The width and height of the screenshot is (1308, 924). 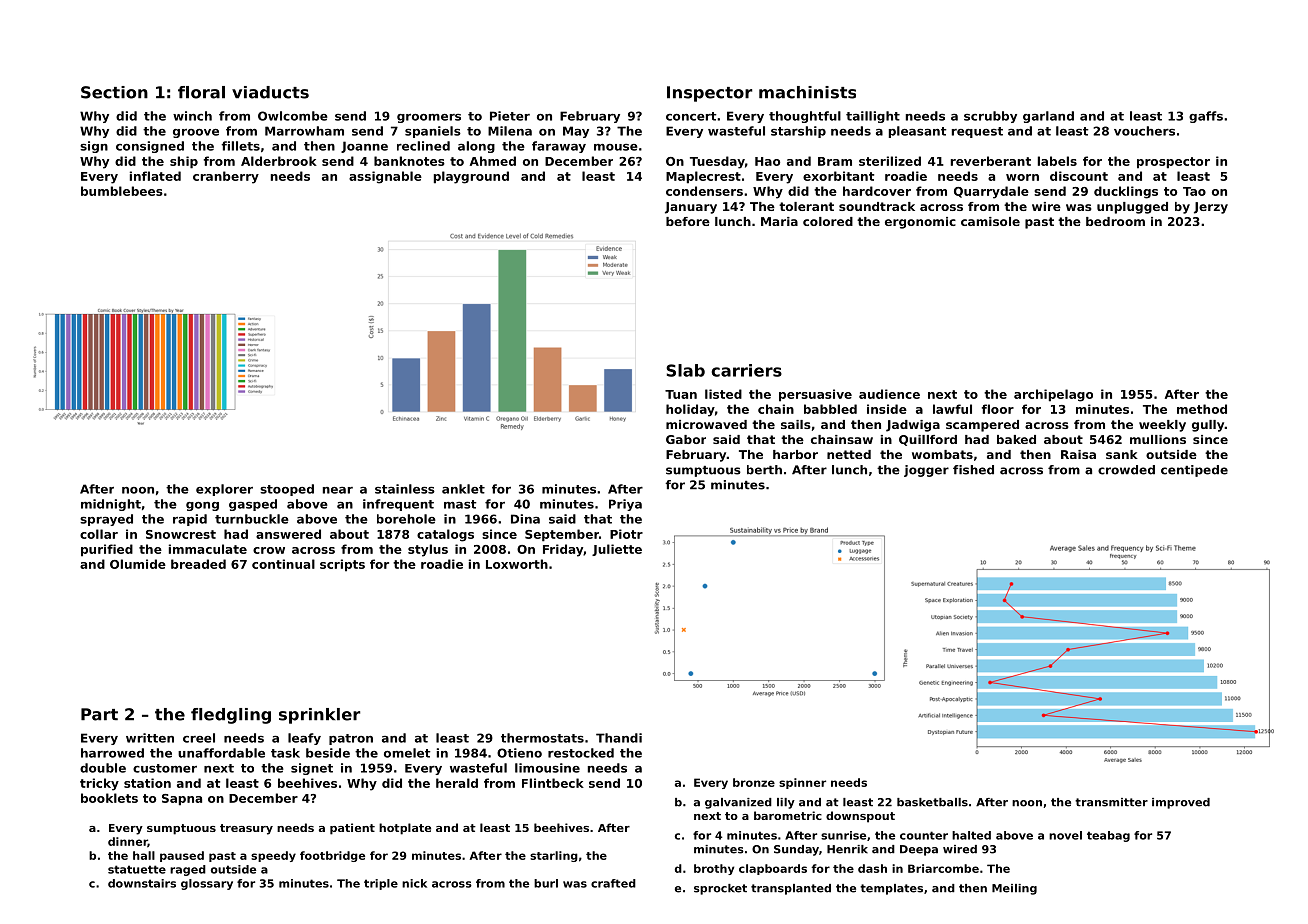 What do you see at coordinates (182, 800) in the screenshot?
I see `Sapna` at bounding box center [182, 800].
